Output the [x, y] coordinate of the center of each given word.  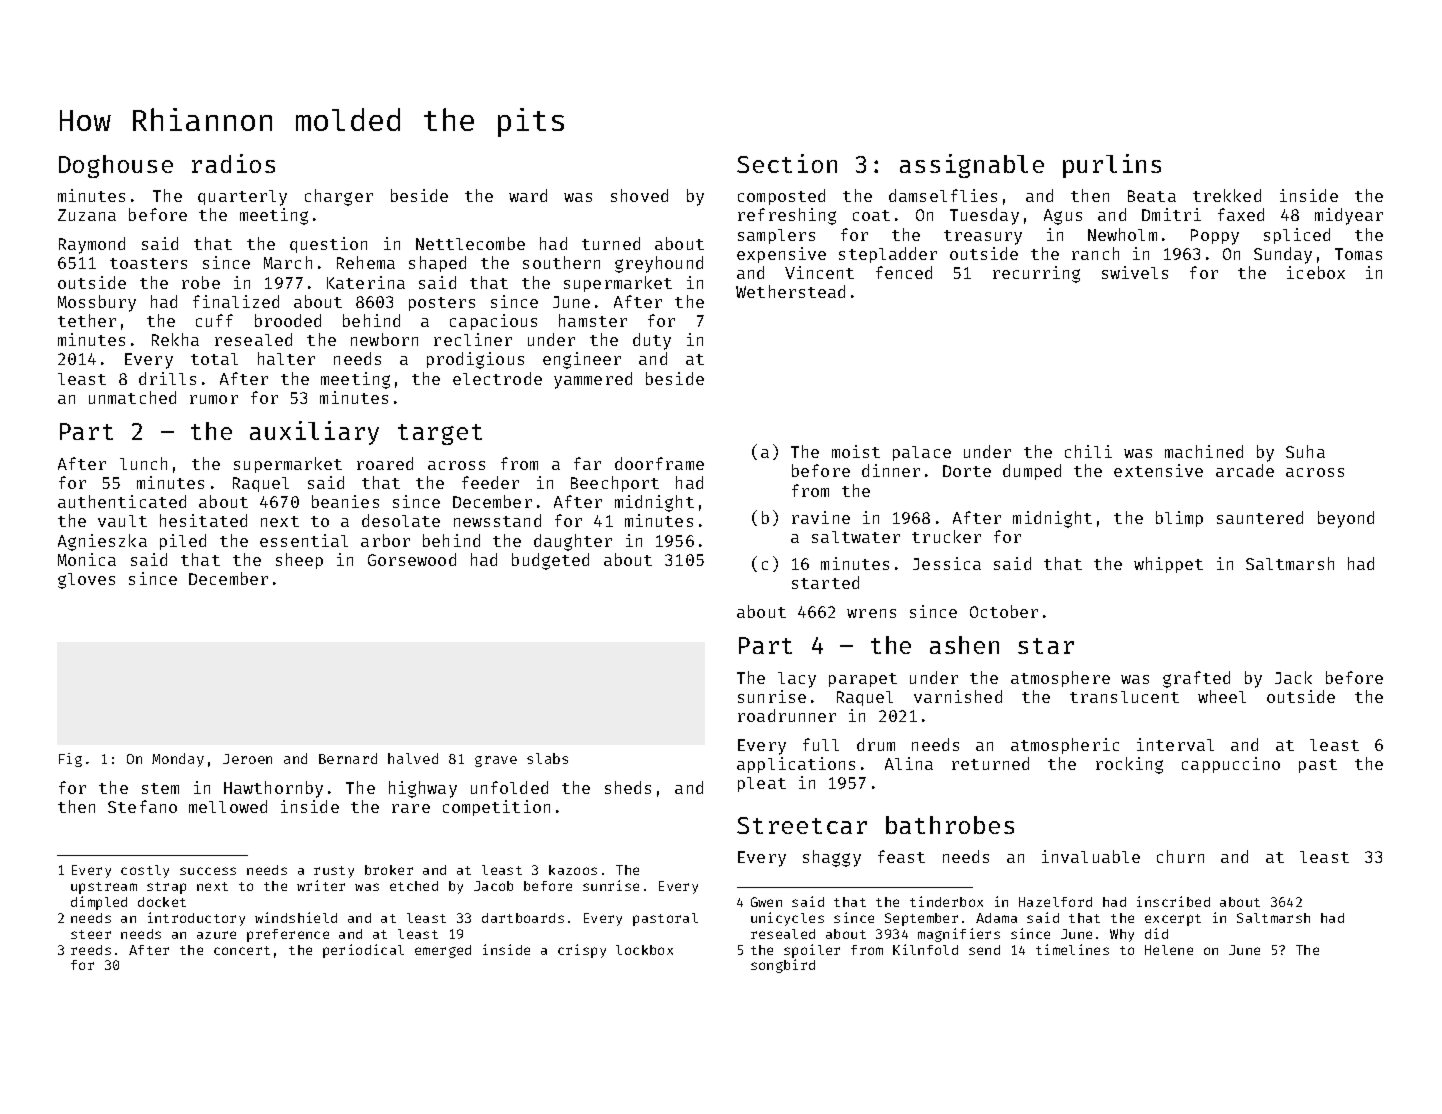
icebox [1316, 272]
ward [528, 195]
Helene [1169, 950]
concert [242, 950]
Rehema [366, 262]
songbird [783, 966]
